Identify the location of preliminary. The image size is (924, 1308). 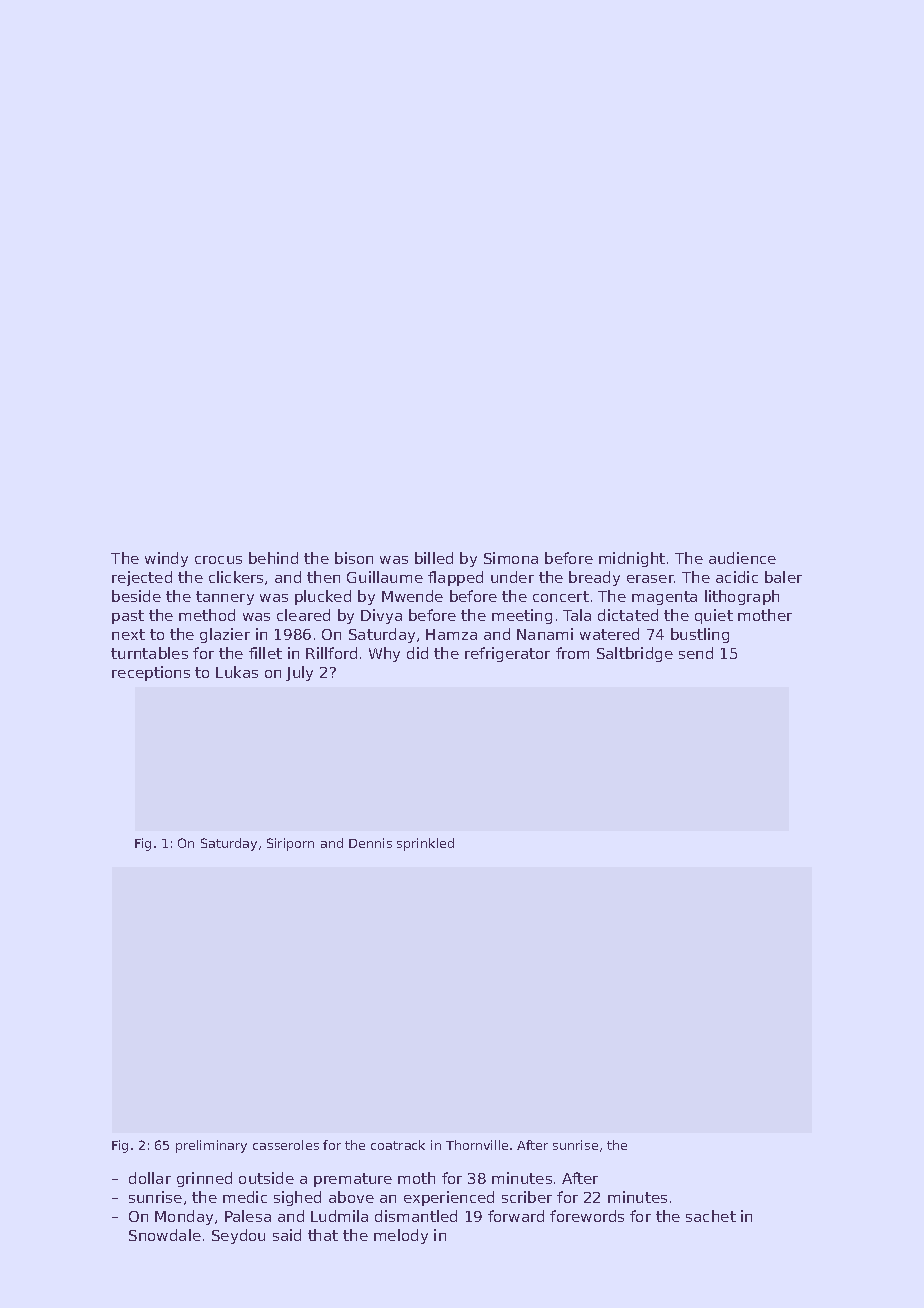
(211, 1146).
